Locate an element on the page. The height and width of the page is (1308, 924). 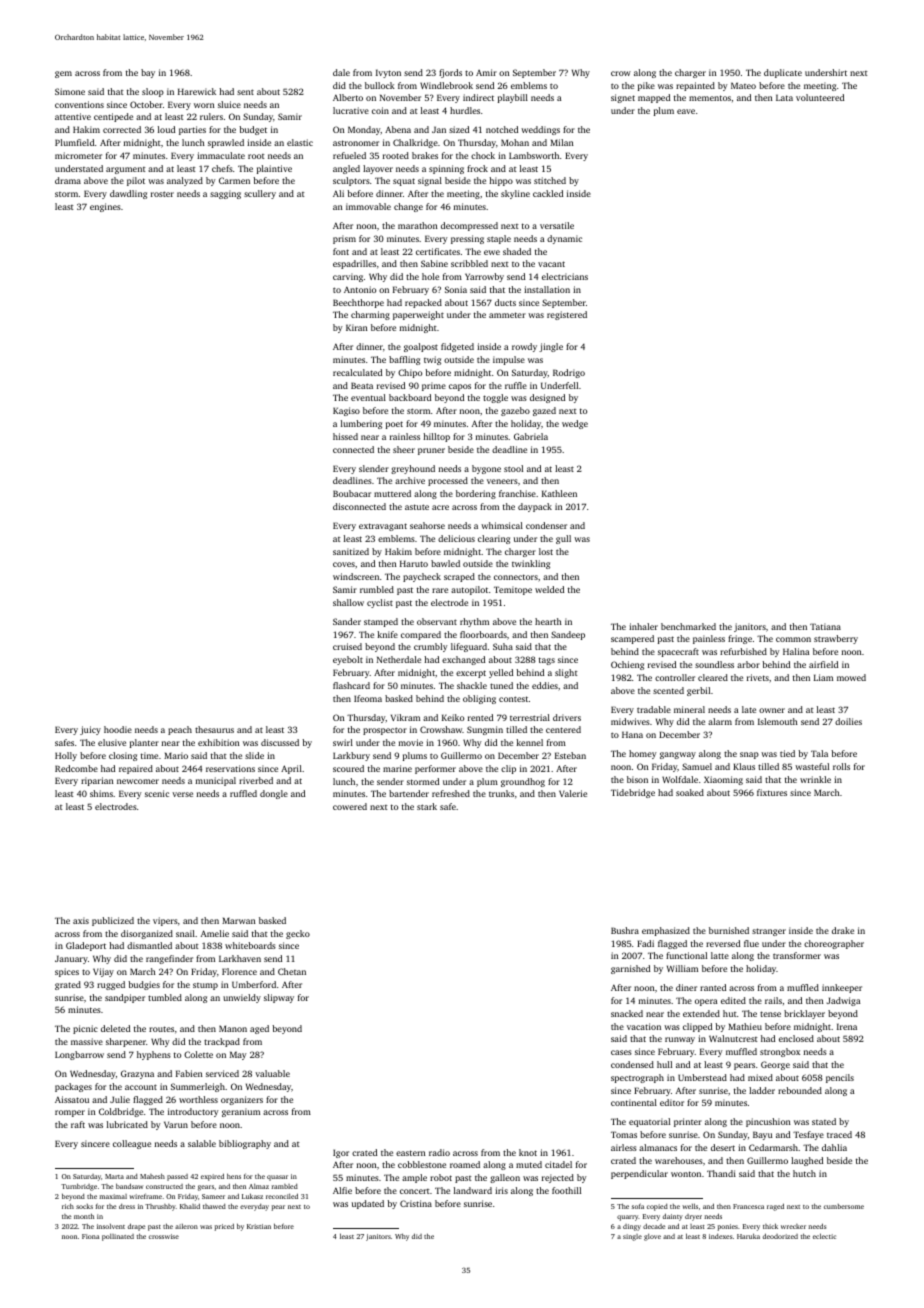
bartender is located at coordinates (409, 793).
